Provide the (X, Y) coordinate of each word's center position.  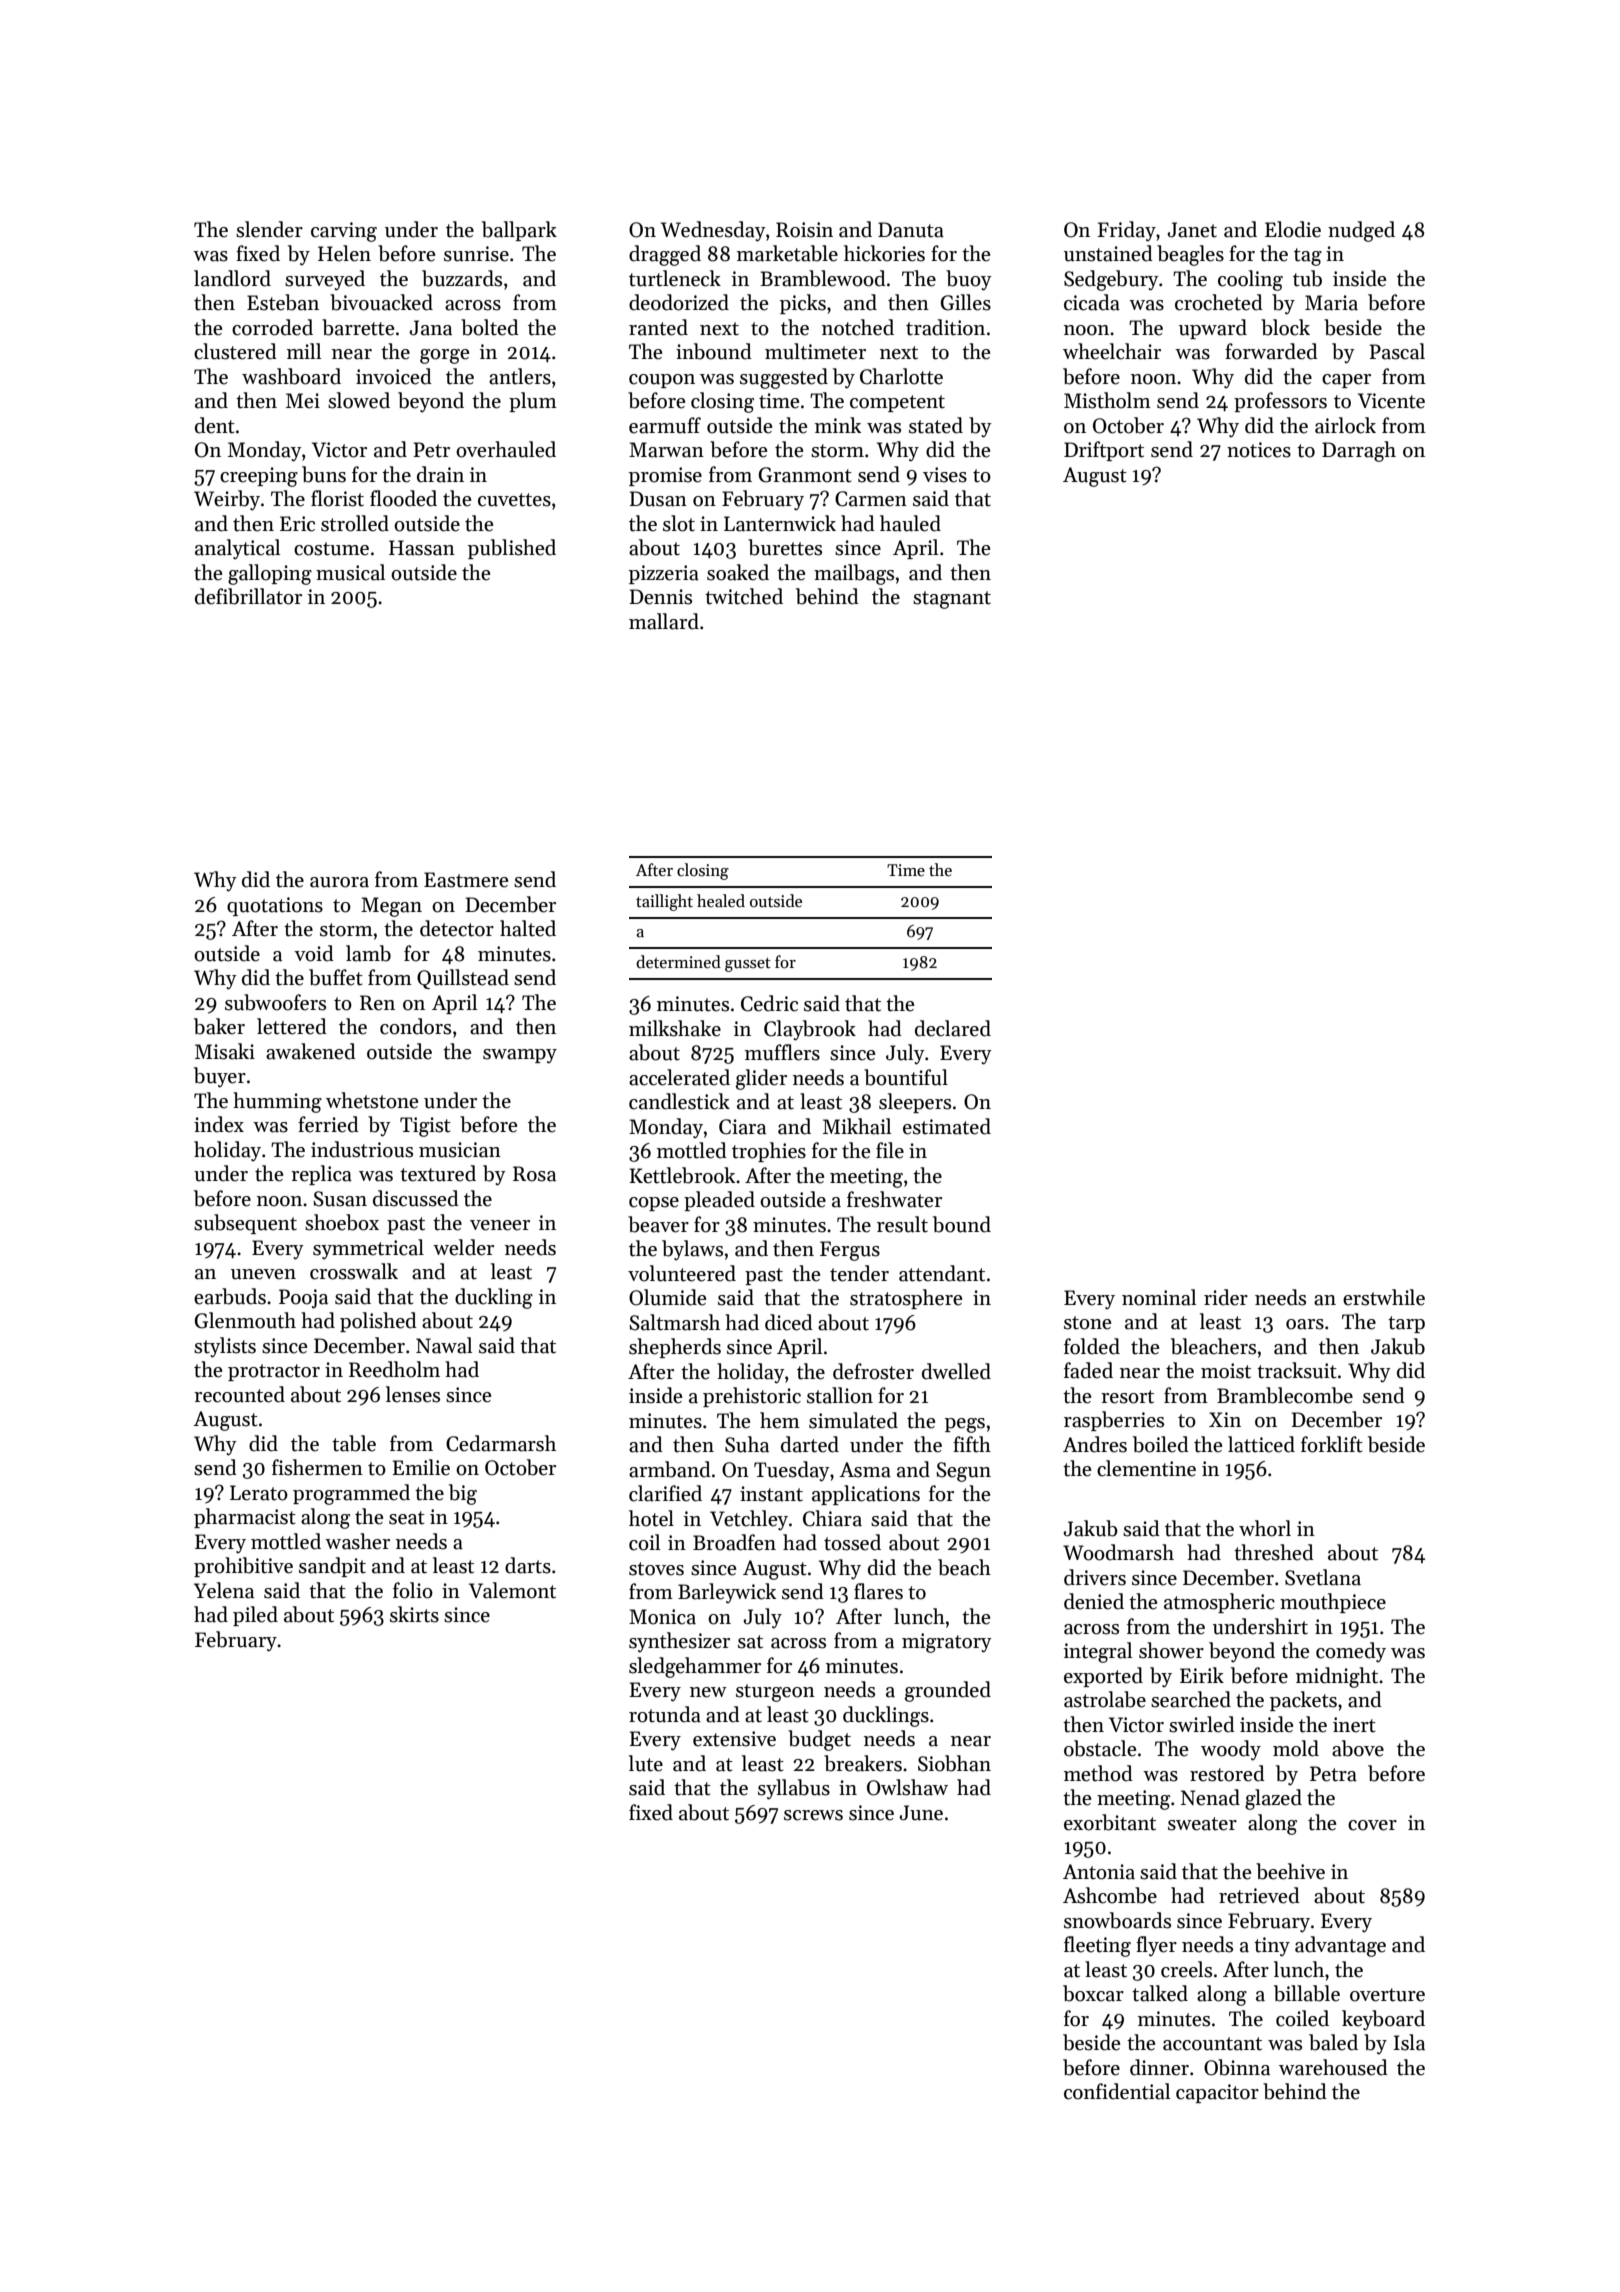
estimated (947, 1126)
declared (953, 1028)
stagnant (952, 600)
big (463, 1494)
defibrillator (248, 596)
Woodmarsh (1118, 1552)
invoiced (394, 376)
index (219, 1124)
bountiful (906, 1077)
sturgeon (775, 1693)
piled (255, 1616)
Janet (1192, 230)
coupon (662, 381)
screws (813, 1815)
